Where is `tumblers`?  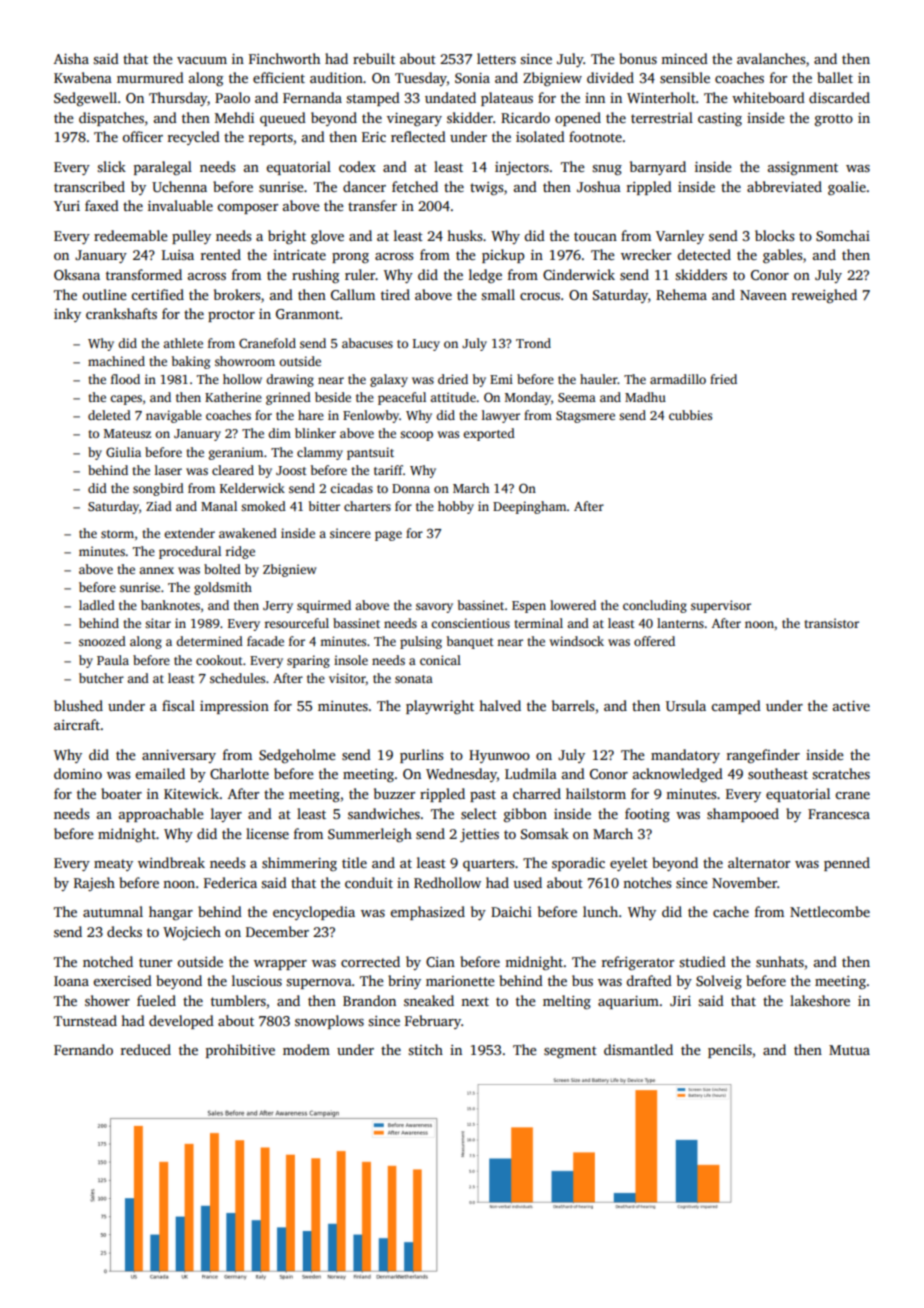 tumblers is located at coordinates (238, 1000).
